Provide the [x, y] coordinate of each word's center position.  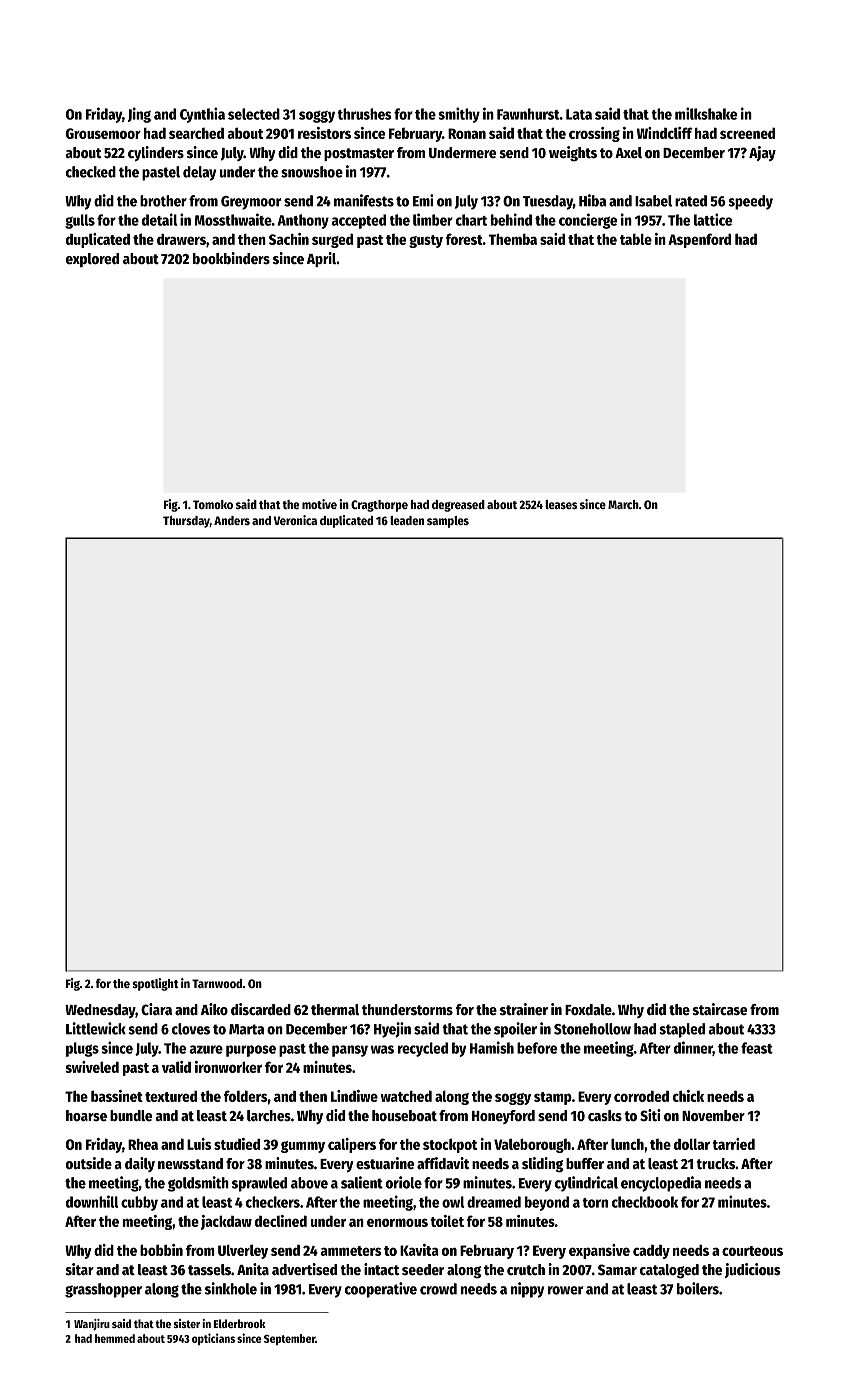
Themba [513, 239]
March [623, 504]
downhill [92, 1201]
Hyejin [392, 1030]
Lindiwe [354, 1096]
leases [561, 504]
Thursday [186, 522]
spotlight [156, 984]
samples [448, 522]
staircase [720, 1009]
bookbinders [231, 258]
